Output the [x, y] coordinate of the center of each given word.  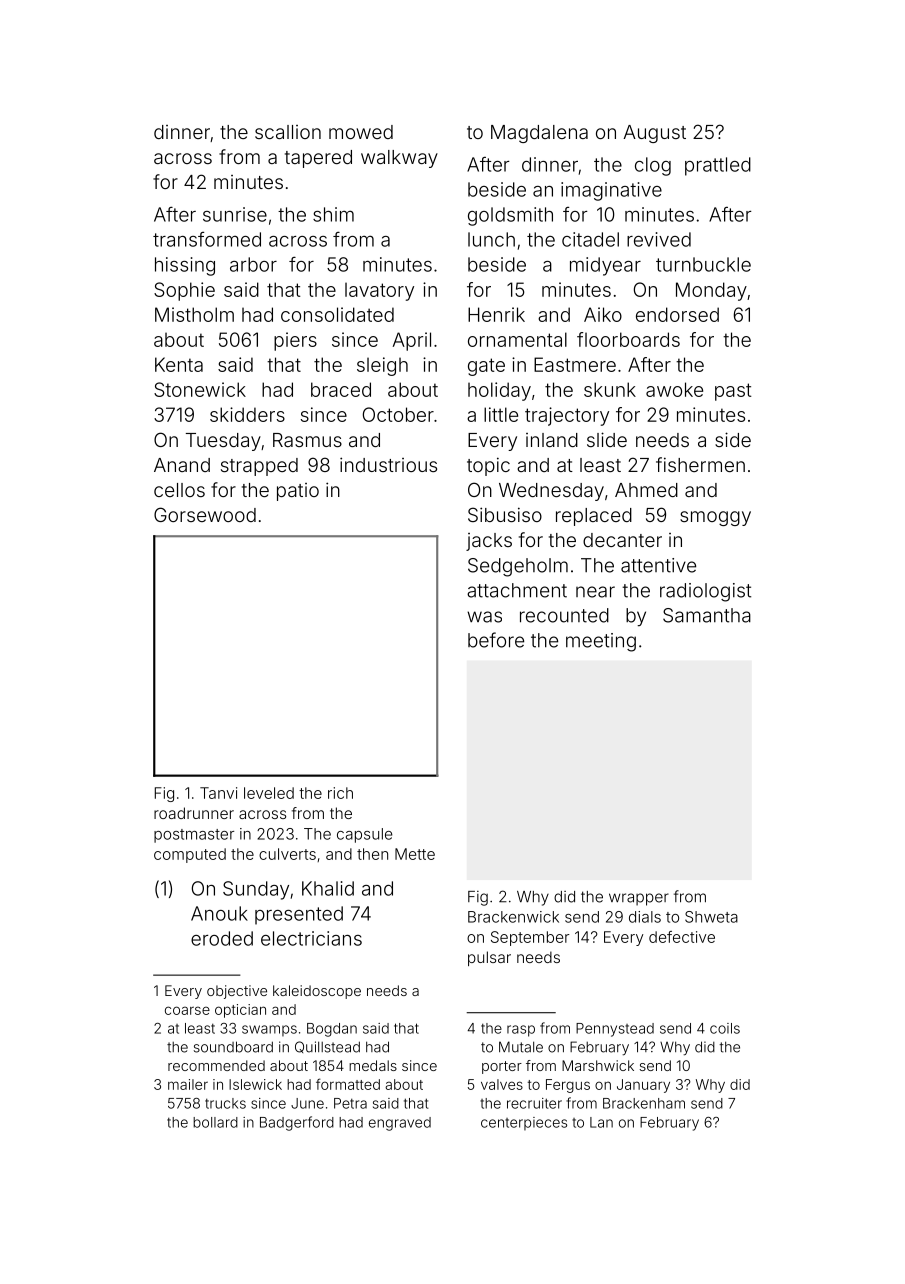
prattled [718, 166]
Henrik [496, 314]
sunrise [235, 214]
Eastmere [575, 364]
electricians [311, 938]
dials [645, 917]
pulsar [489, 958]
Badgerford [297, 1123]
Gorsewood [205, 514]
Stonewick [200, 389]
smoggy [715, 518]
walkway [399, 159]
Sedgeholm [518, 567]
